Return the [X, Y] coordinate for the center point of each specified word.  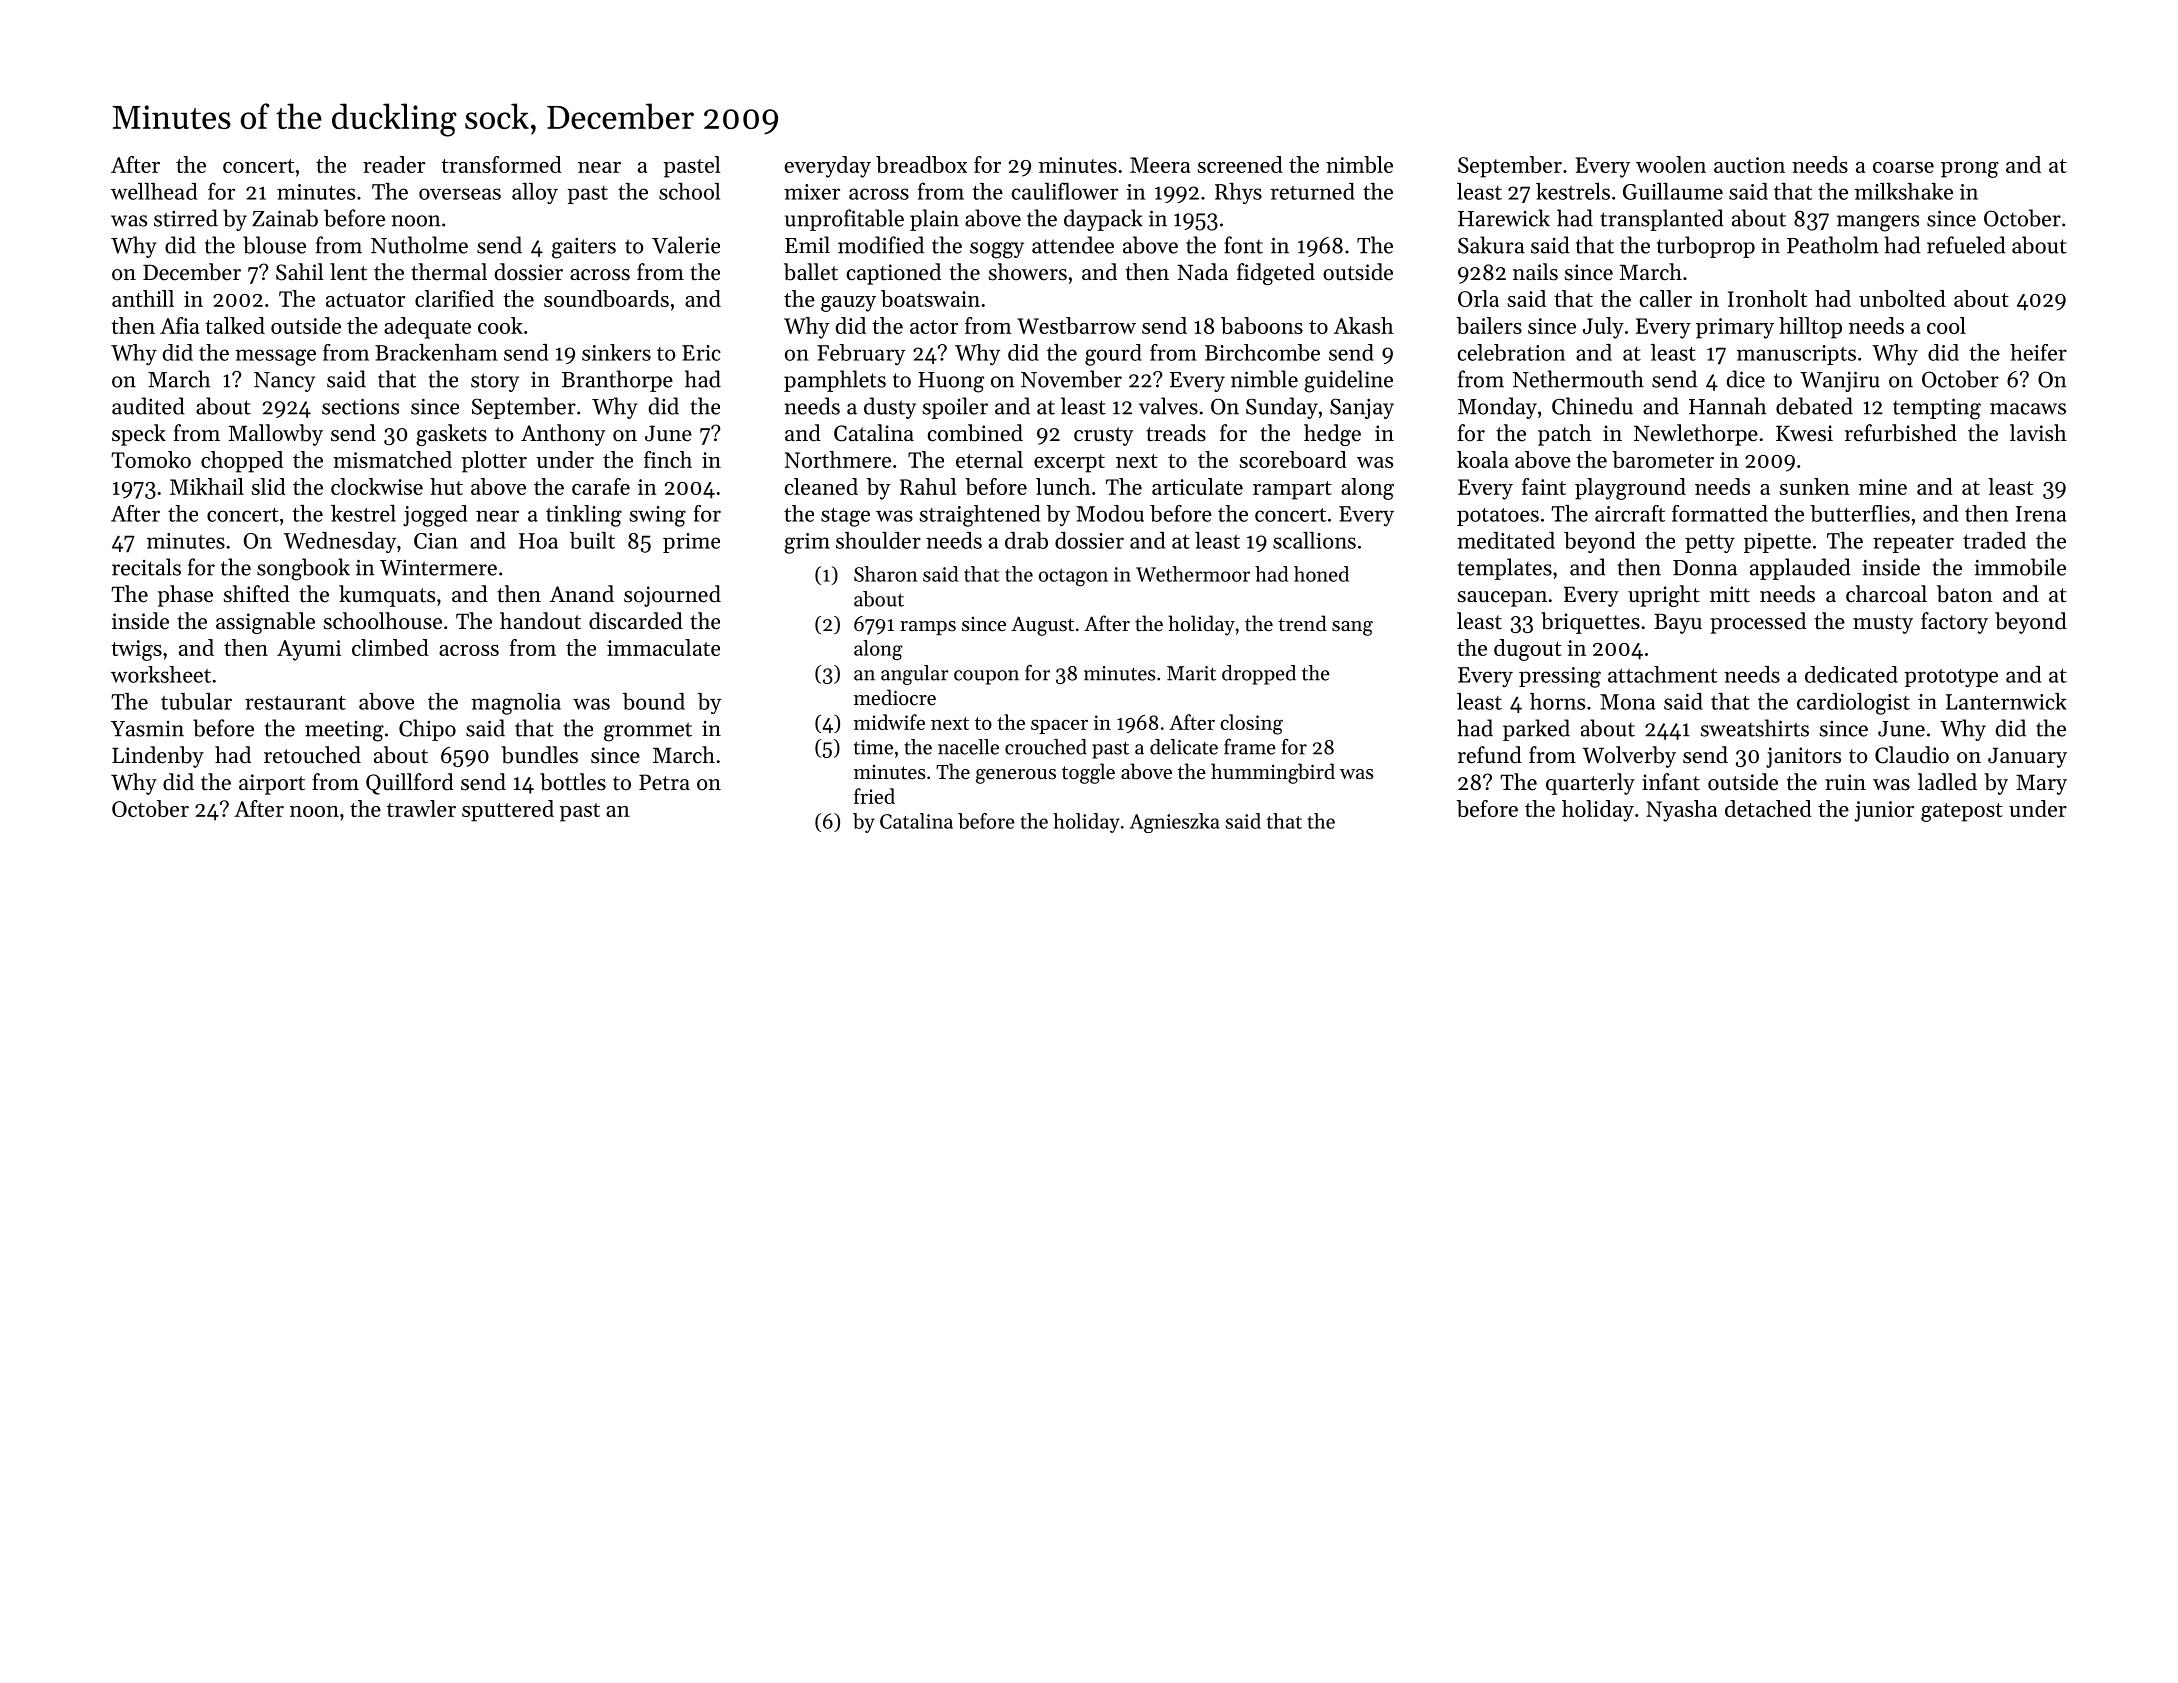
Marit [1191, 673]
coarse [1903, 167]
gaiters [584, 248]
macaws [2028, 409]
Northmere [838, 459]
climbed [390, 647]
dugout [1528, 650]
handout [540, 621]
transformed [501, 164]
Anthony [563, 435]
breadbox [921, 164]
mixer [812, 192]
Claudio [1912, 755]
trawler [421, 808]
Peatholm [1833, 245]
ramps [928, 628]
